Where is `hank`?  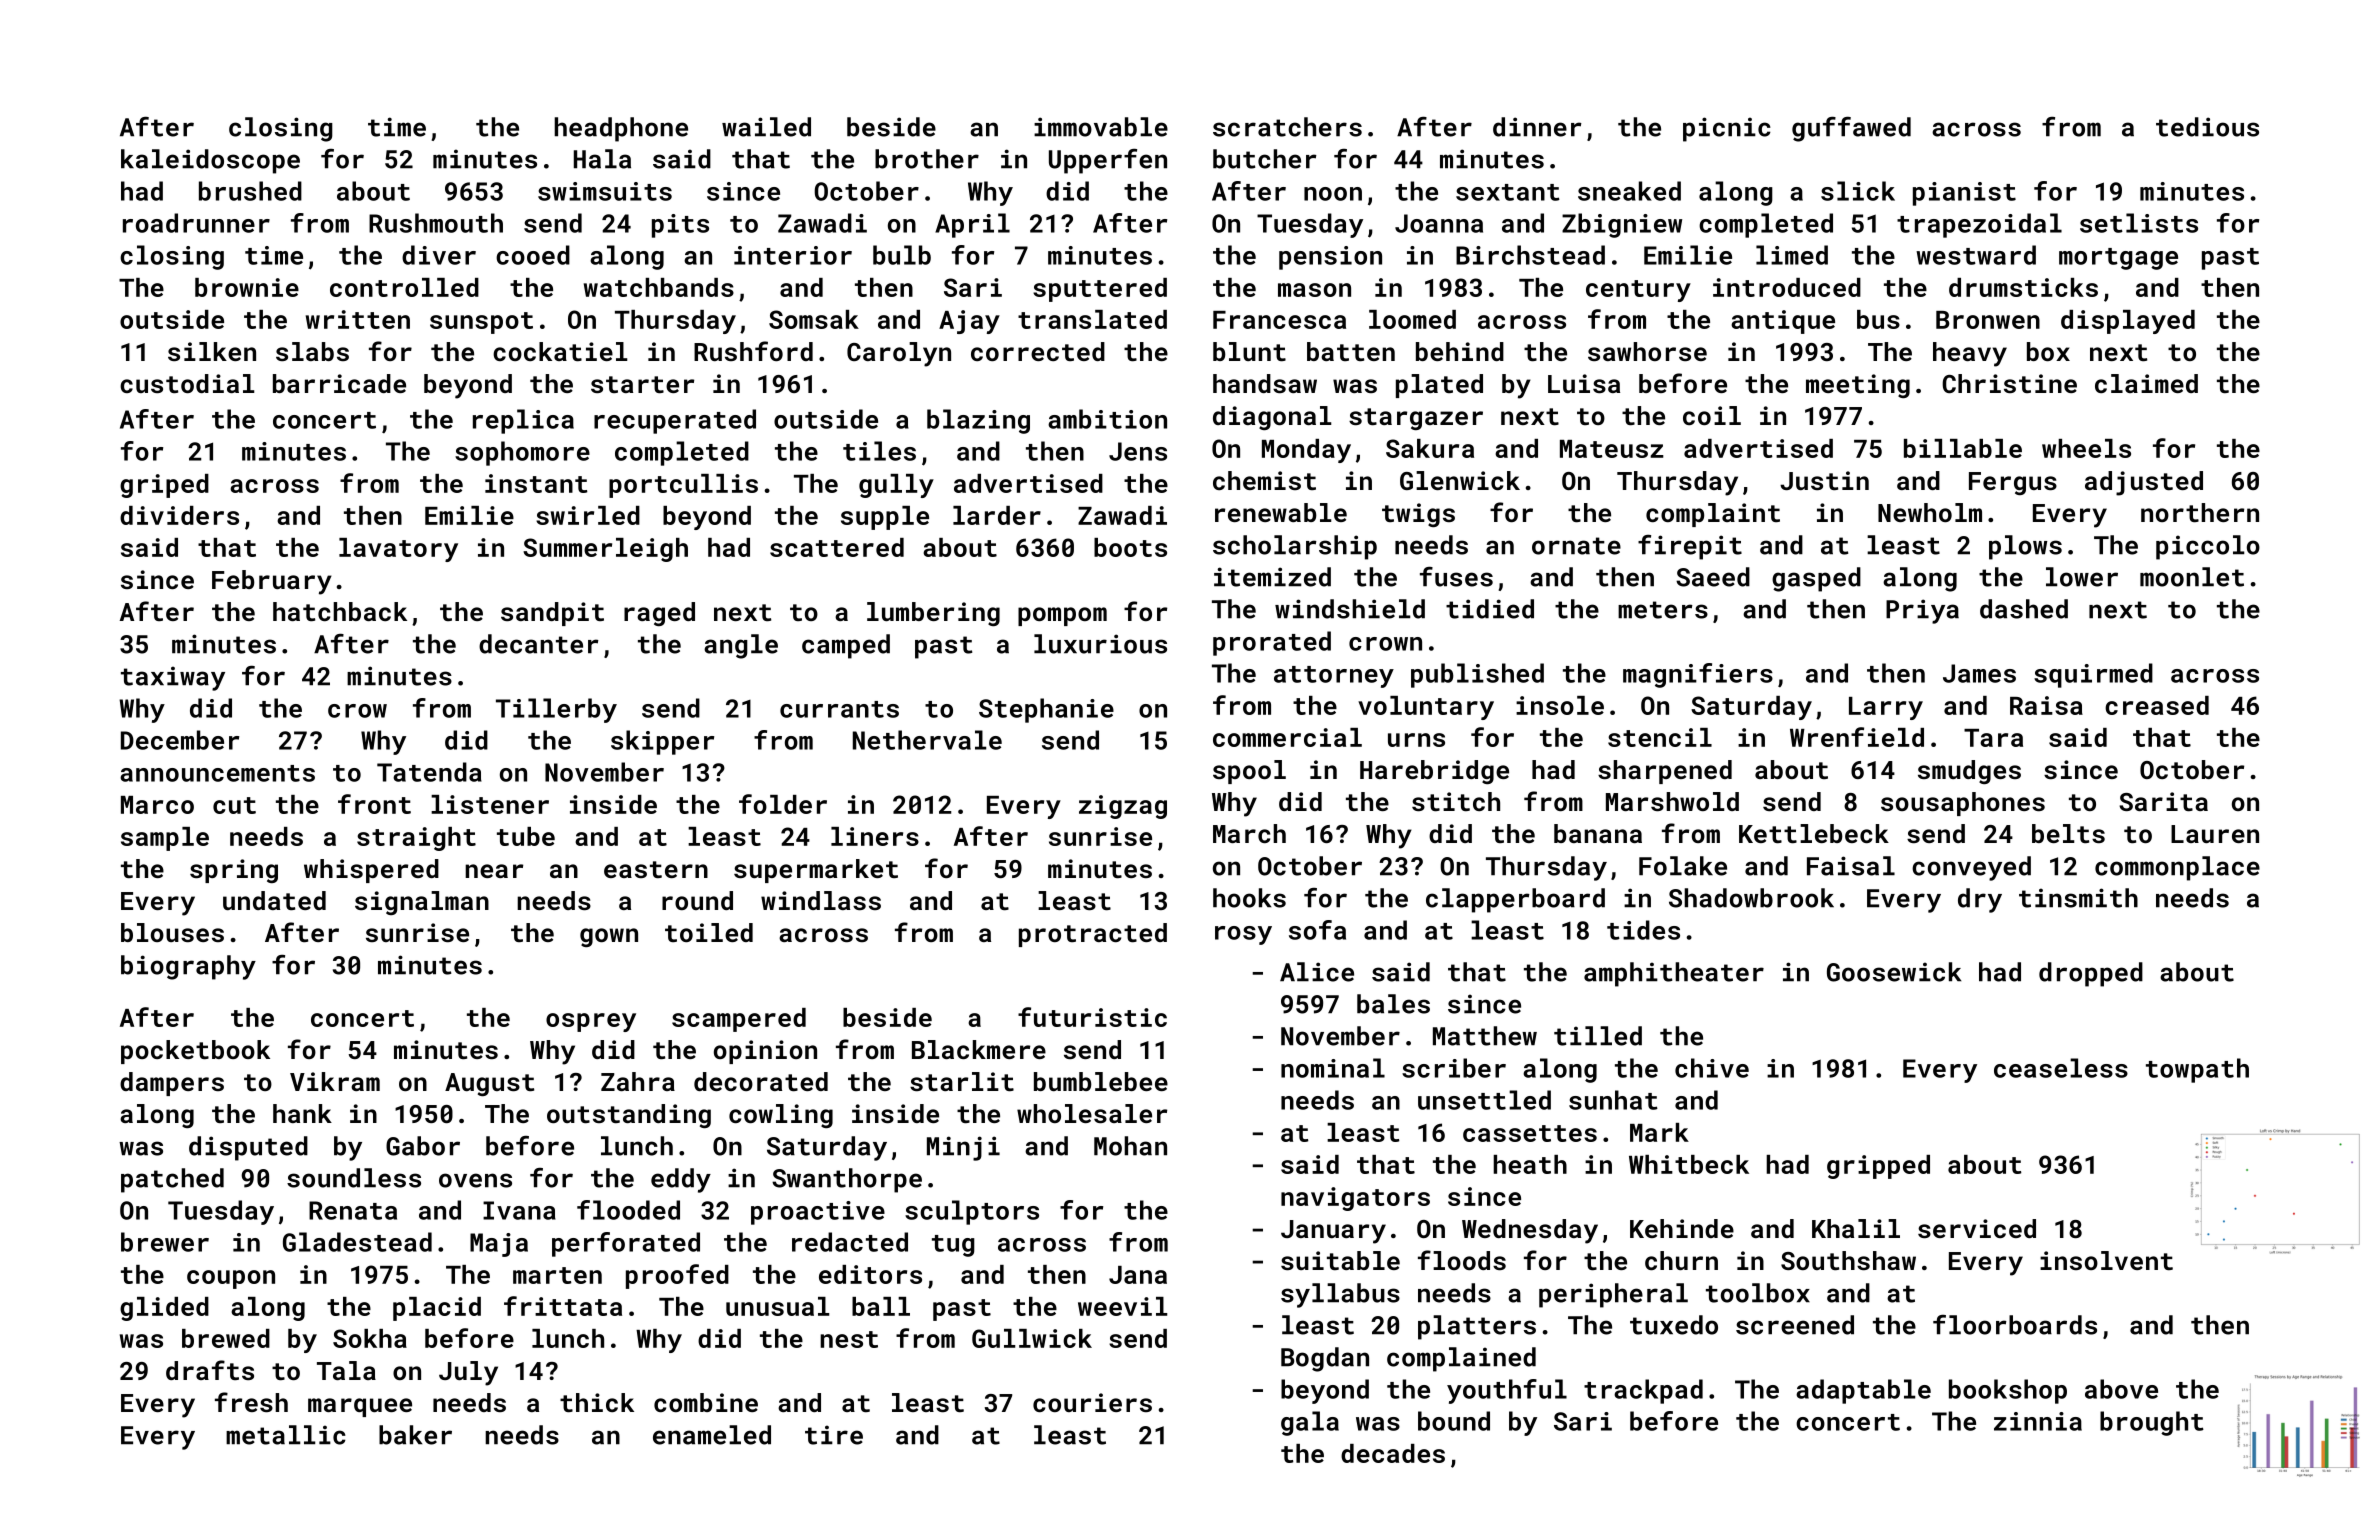 hank is located at coordinates (302, 1113).
